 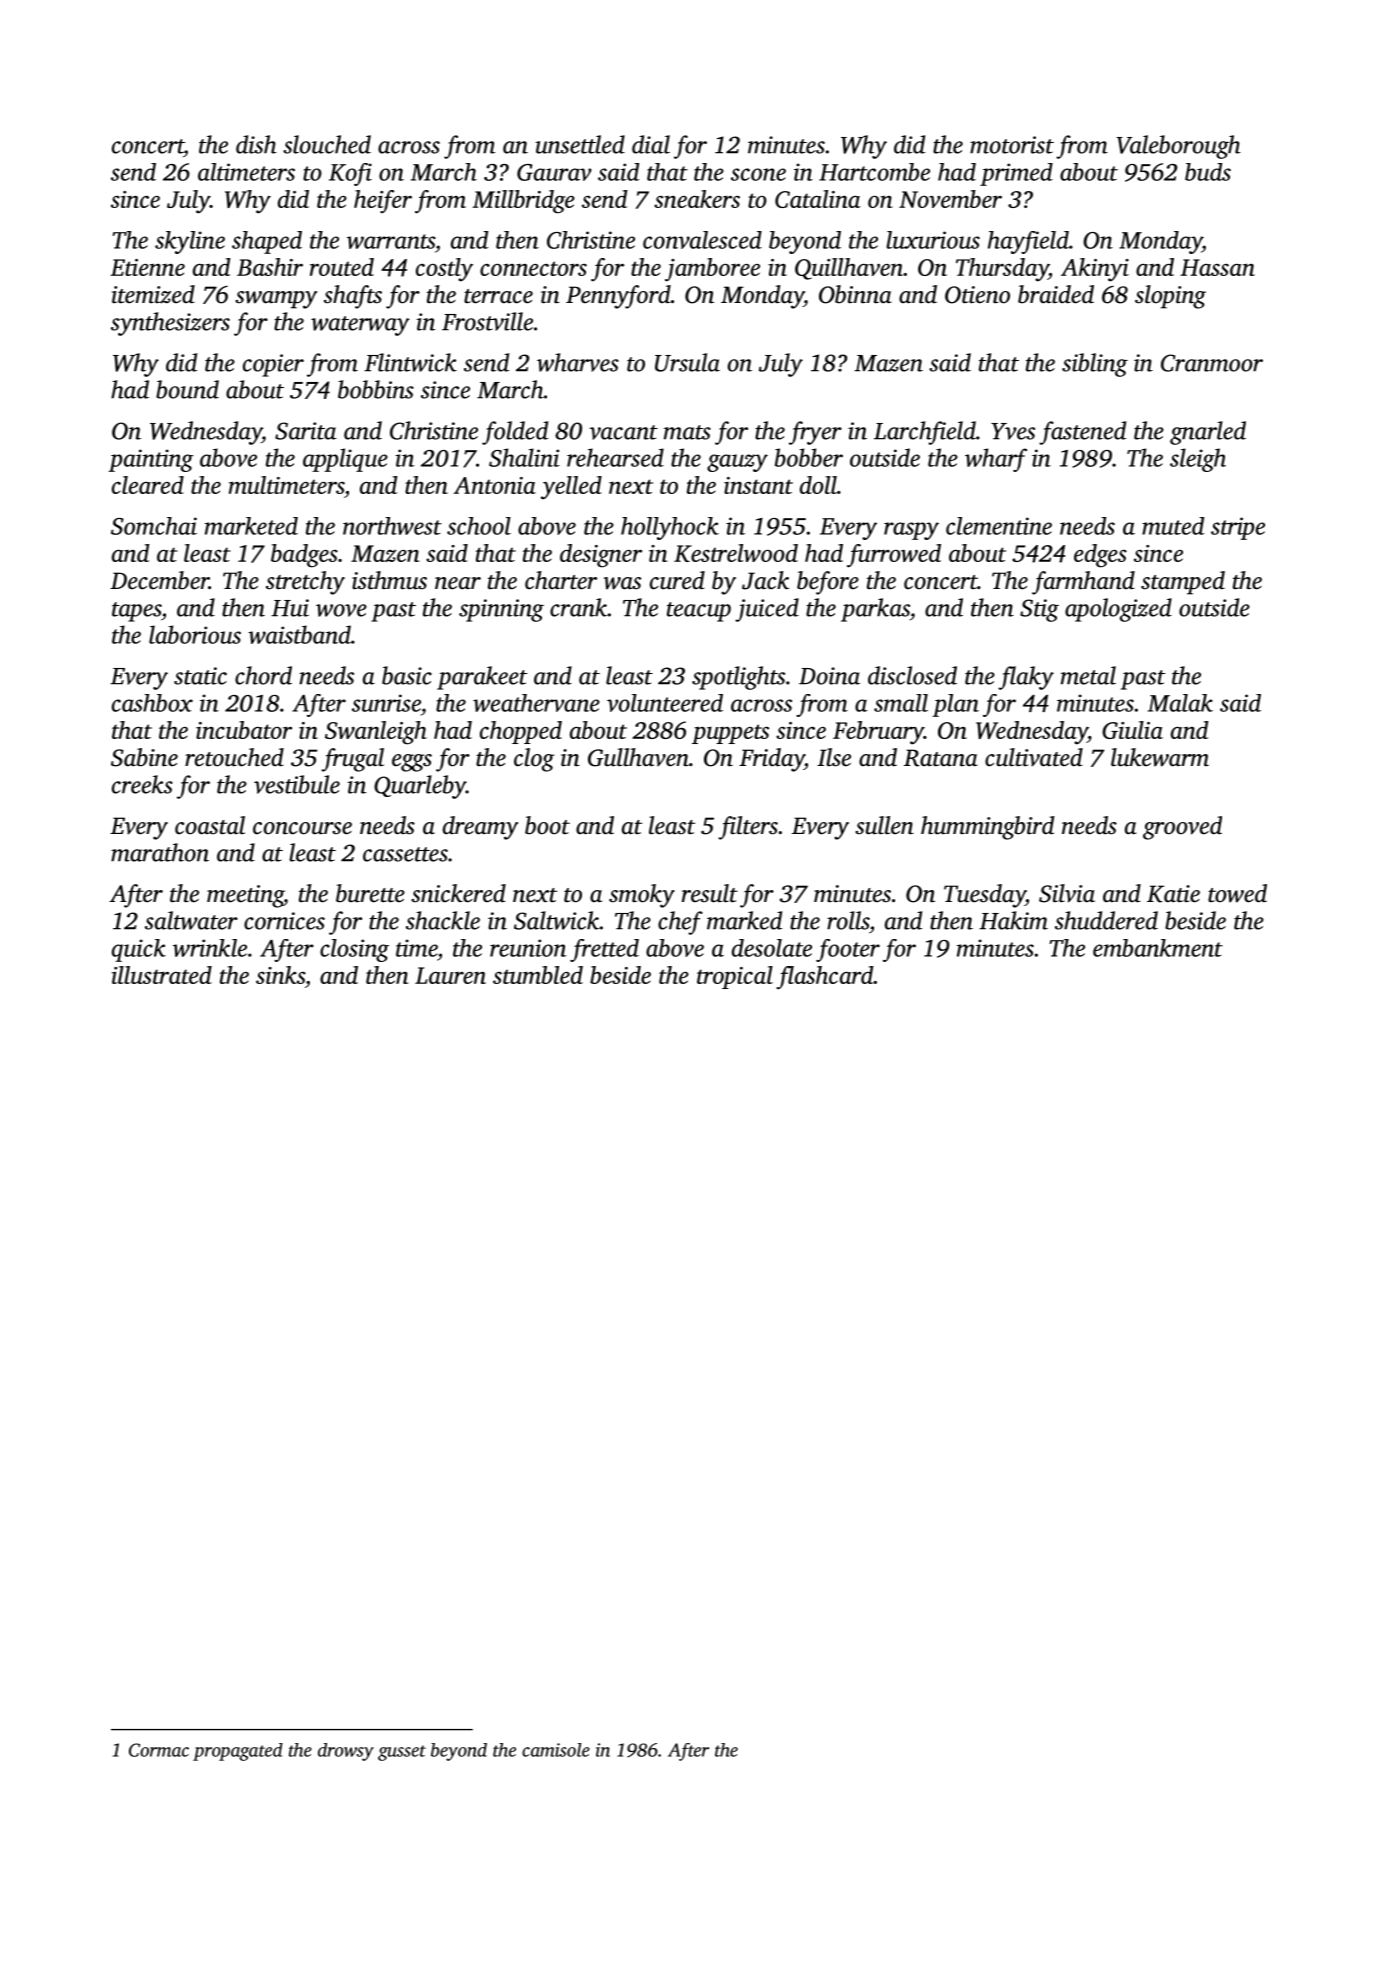 What do you see at coordinates (996, 460) in the page?
I see `wharf` at bounding box center [996, 460].
